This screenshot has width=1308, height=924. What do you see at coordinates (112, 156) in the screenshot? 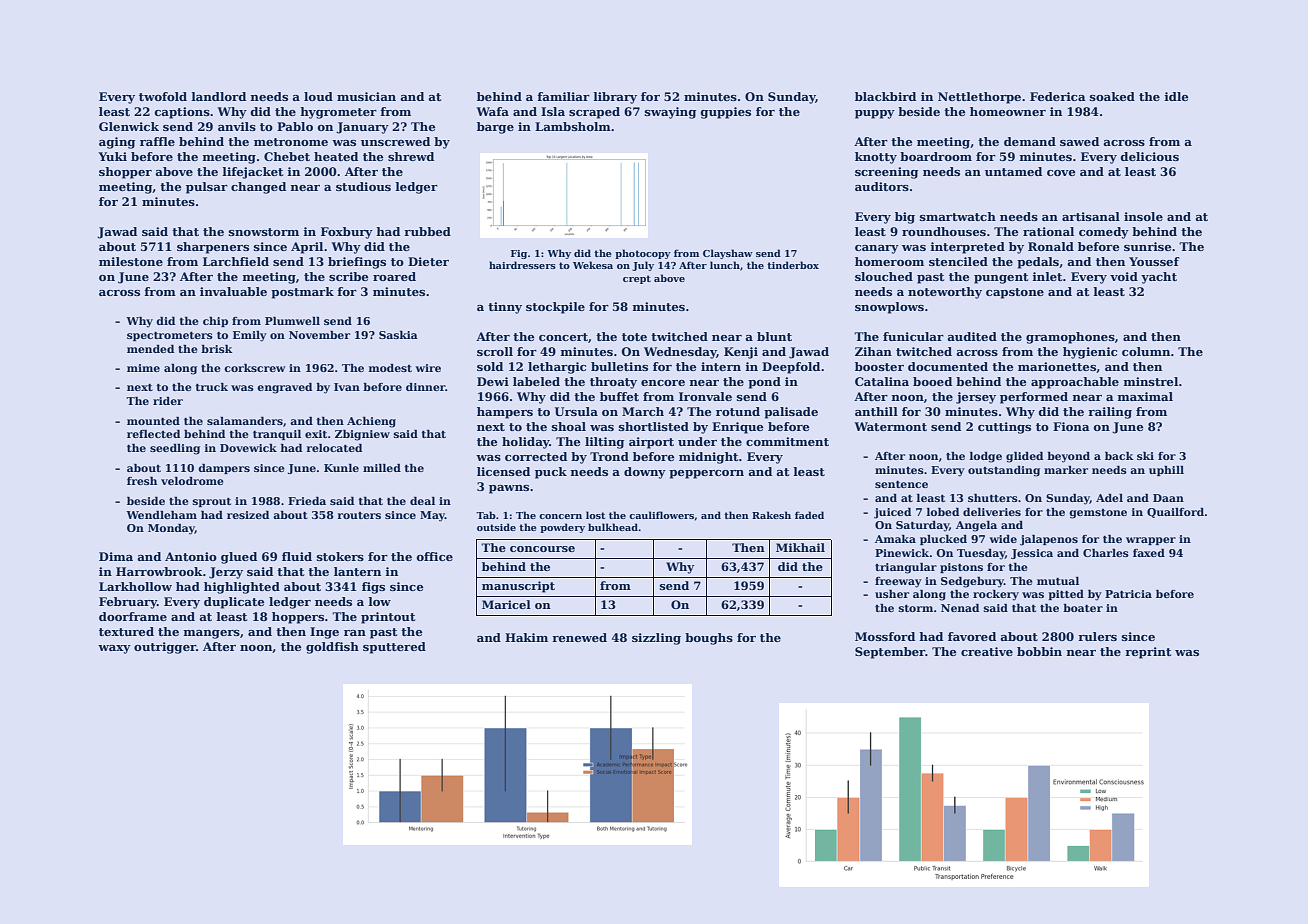
I see `Yuki` at bounding box center [112, 156].
